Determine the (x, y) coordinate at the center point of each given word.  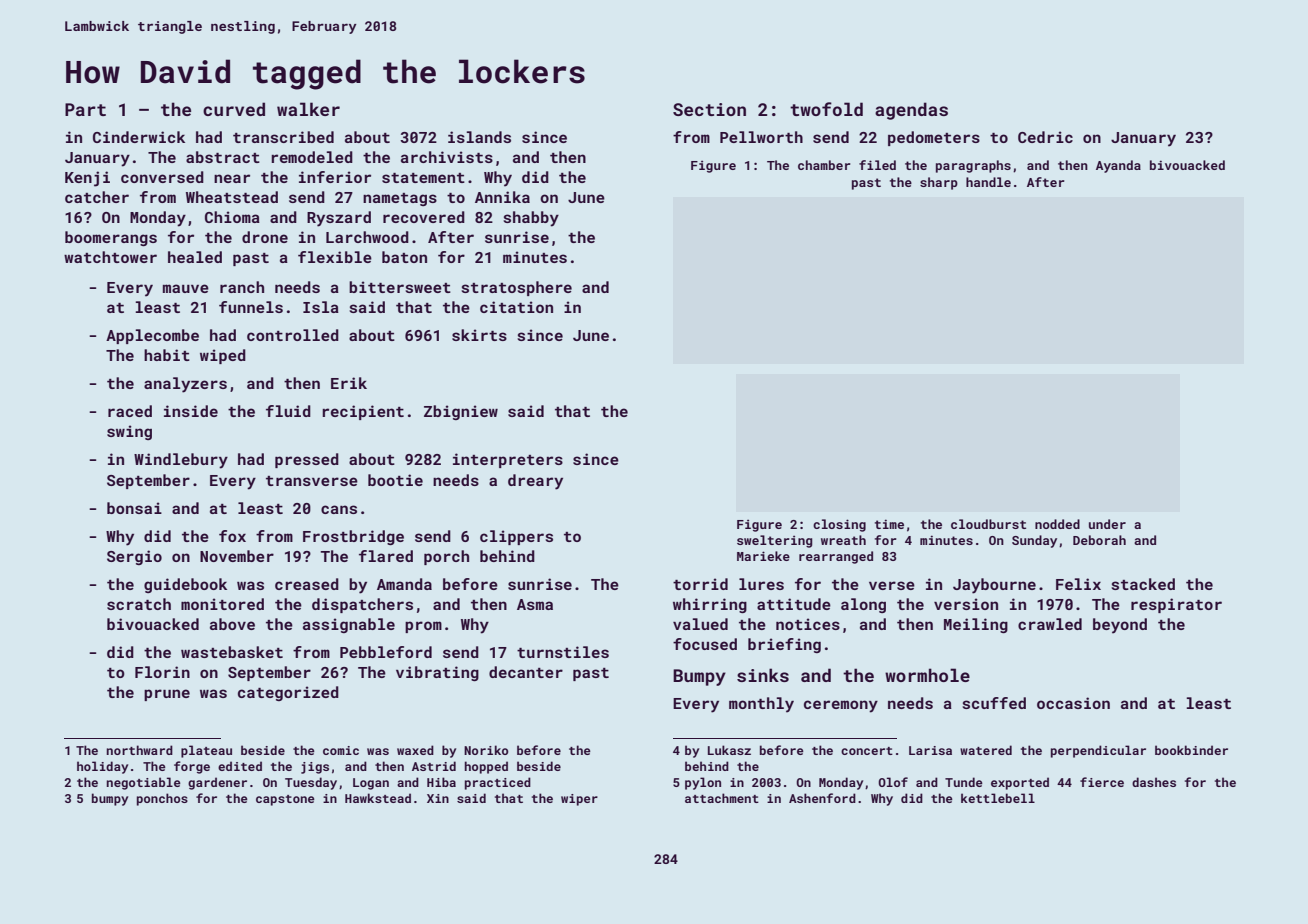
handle (988, 182)
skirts (479, 335)
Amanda (404, 584)
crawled (1050, 624)
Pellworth (761, 137)
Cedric (1045, 137)
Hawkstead (378, 798)
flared (386, 556)
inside (191, 411)
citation (516, 307)
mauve (186, 288)
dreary (535, 482)
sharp (939, 183)
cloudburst (988, 524)
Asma (535, 604)
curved (234, 109)
